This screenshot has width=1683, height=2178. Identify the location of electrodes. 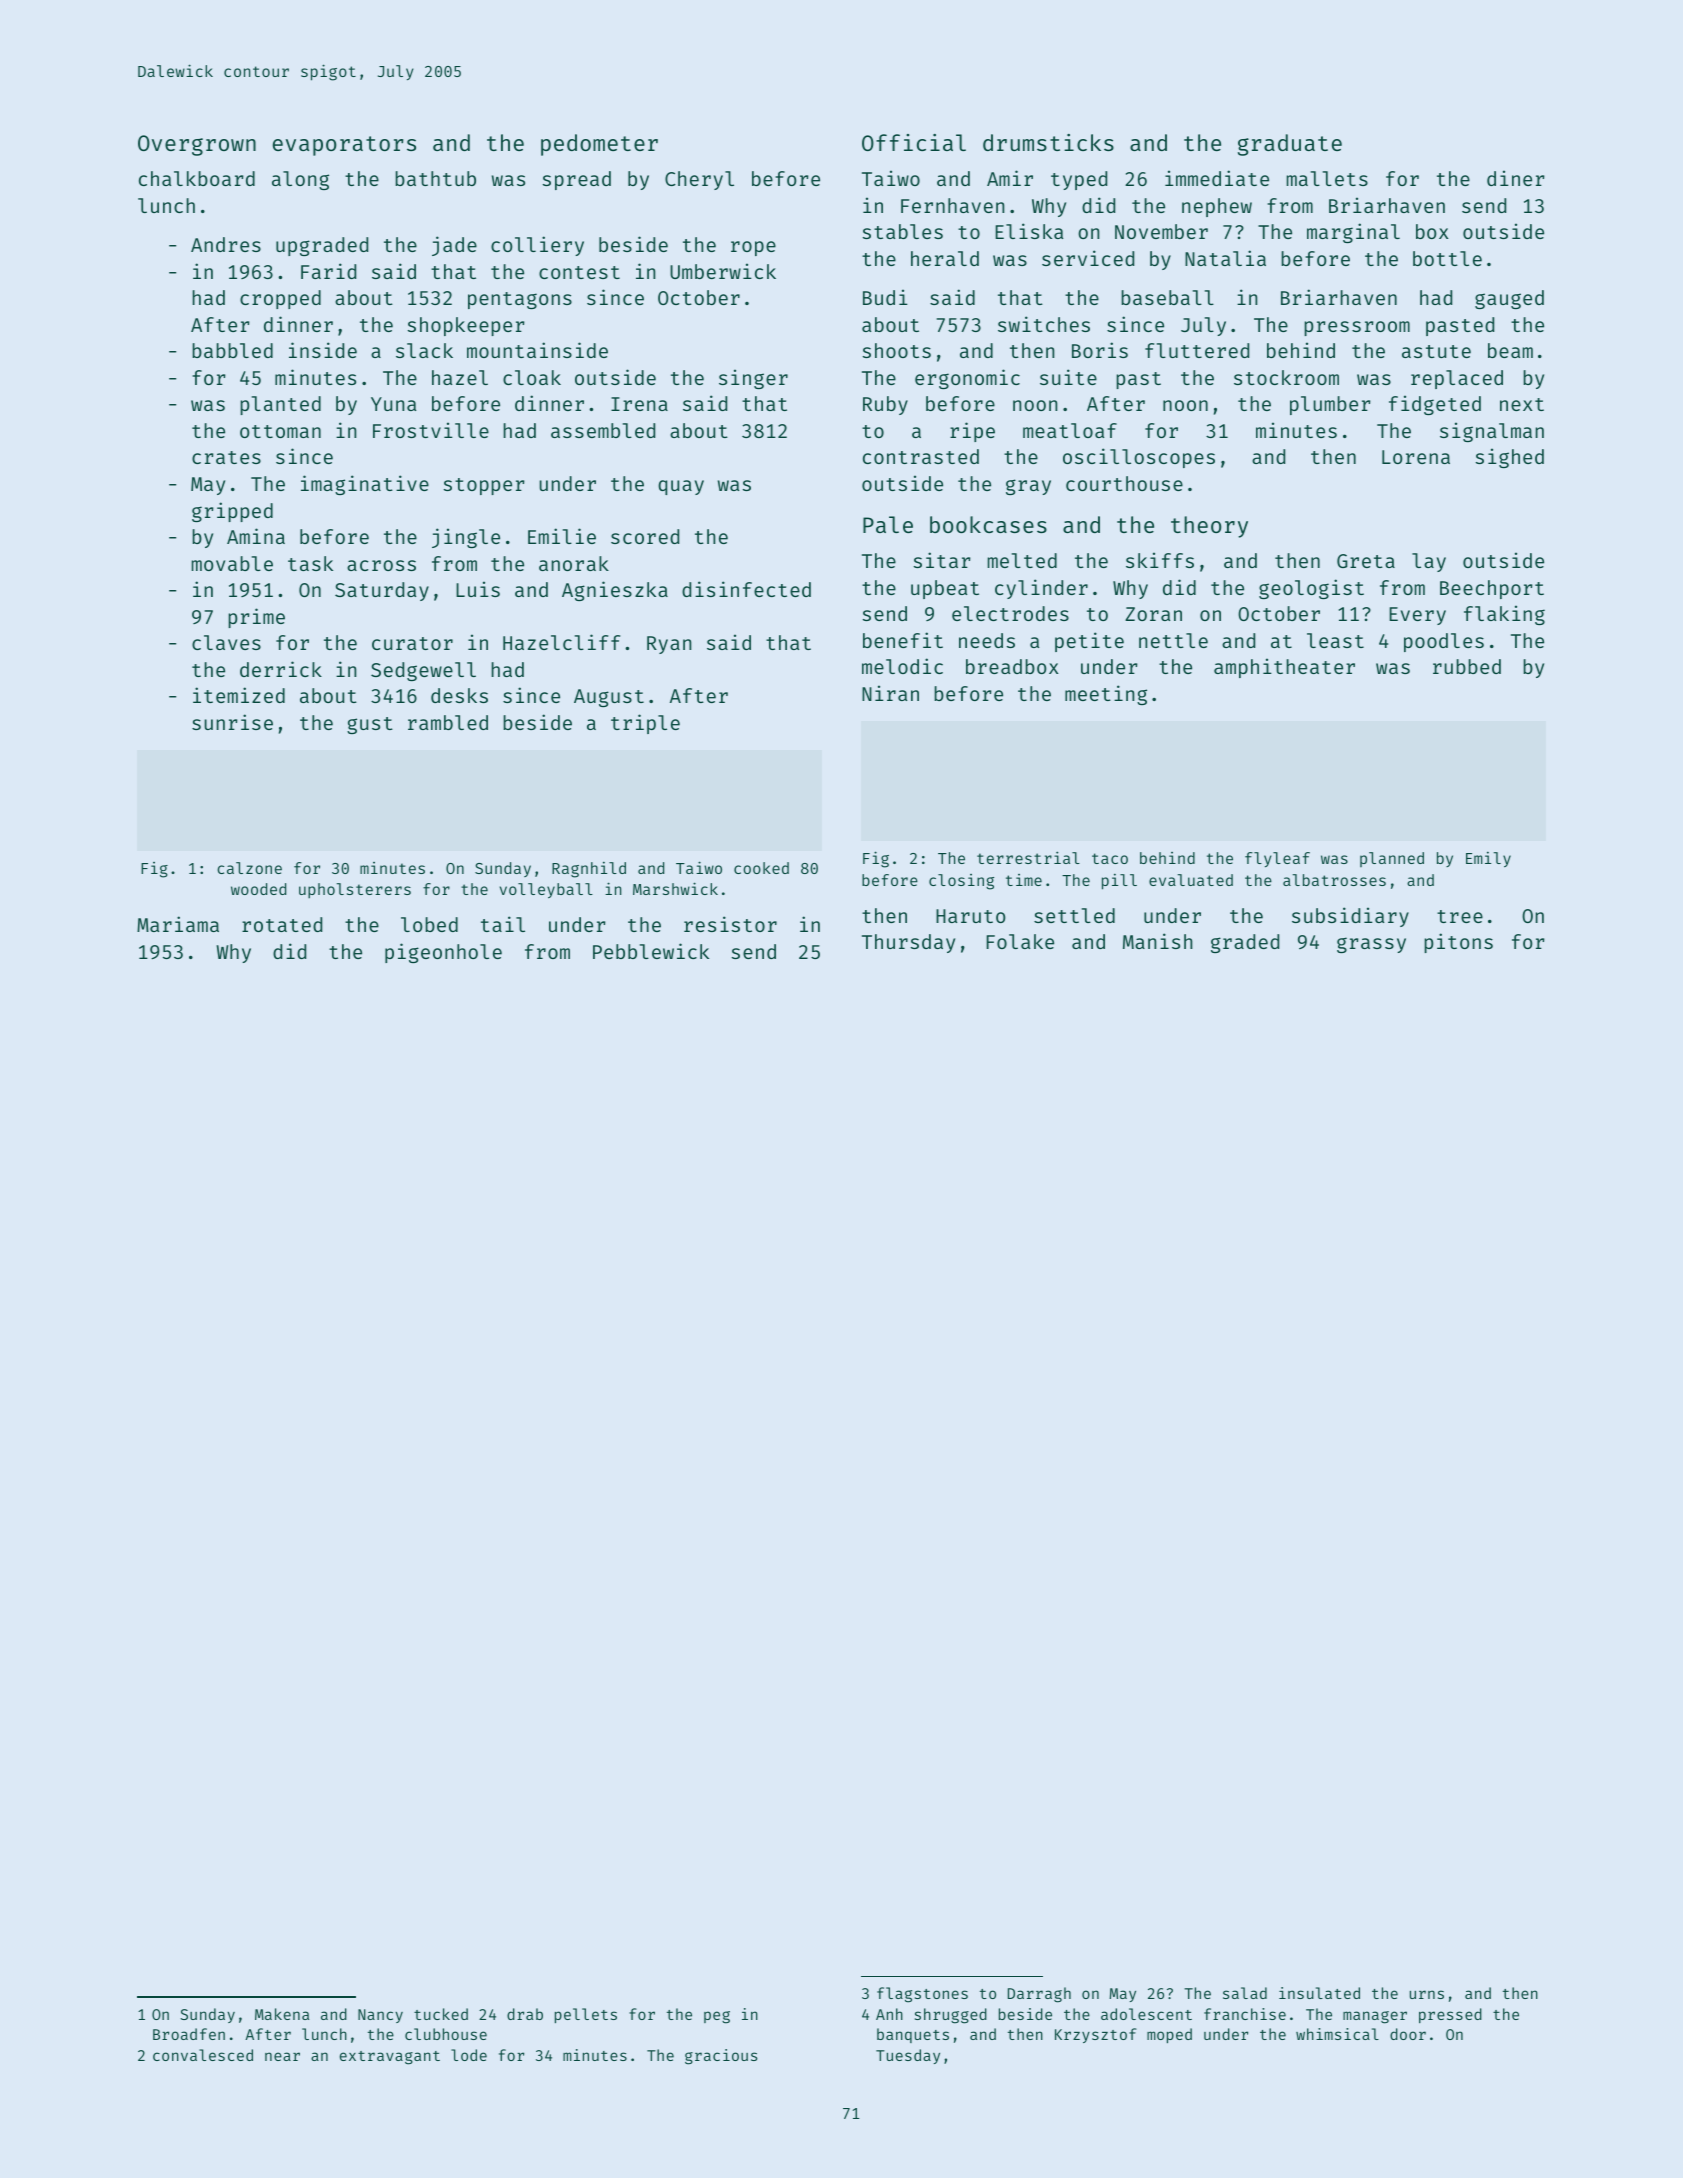
(1010, 613).
